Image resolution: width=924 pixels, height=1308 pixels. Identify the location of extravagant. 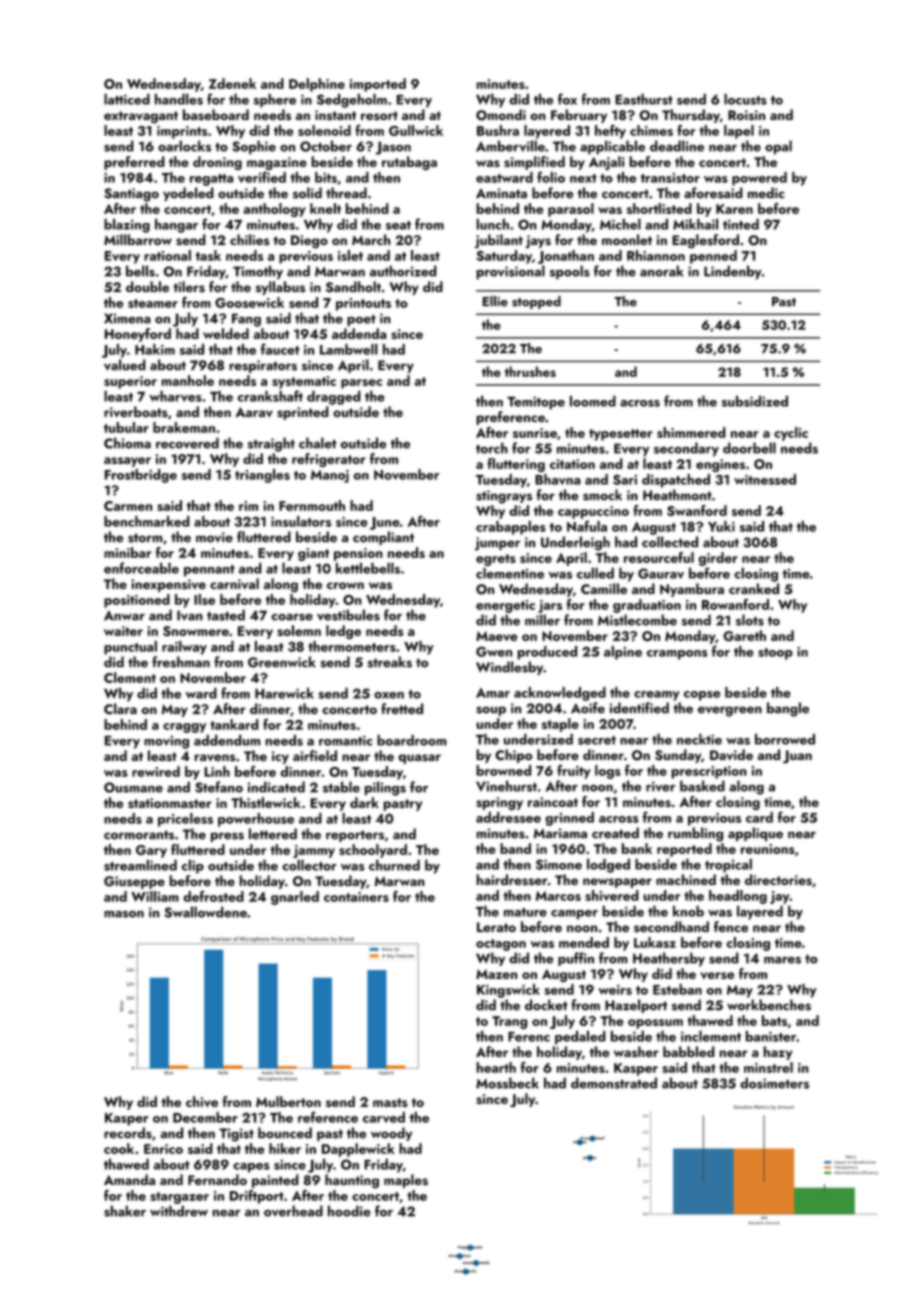
(141, 117).
